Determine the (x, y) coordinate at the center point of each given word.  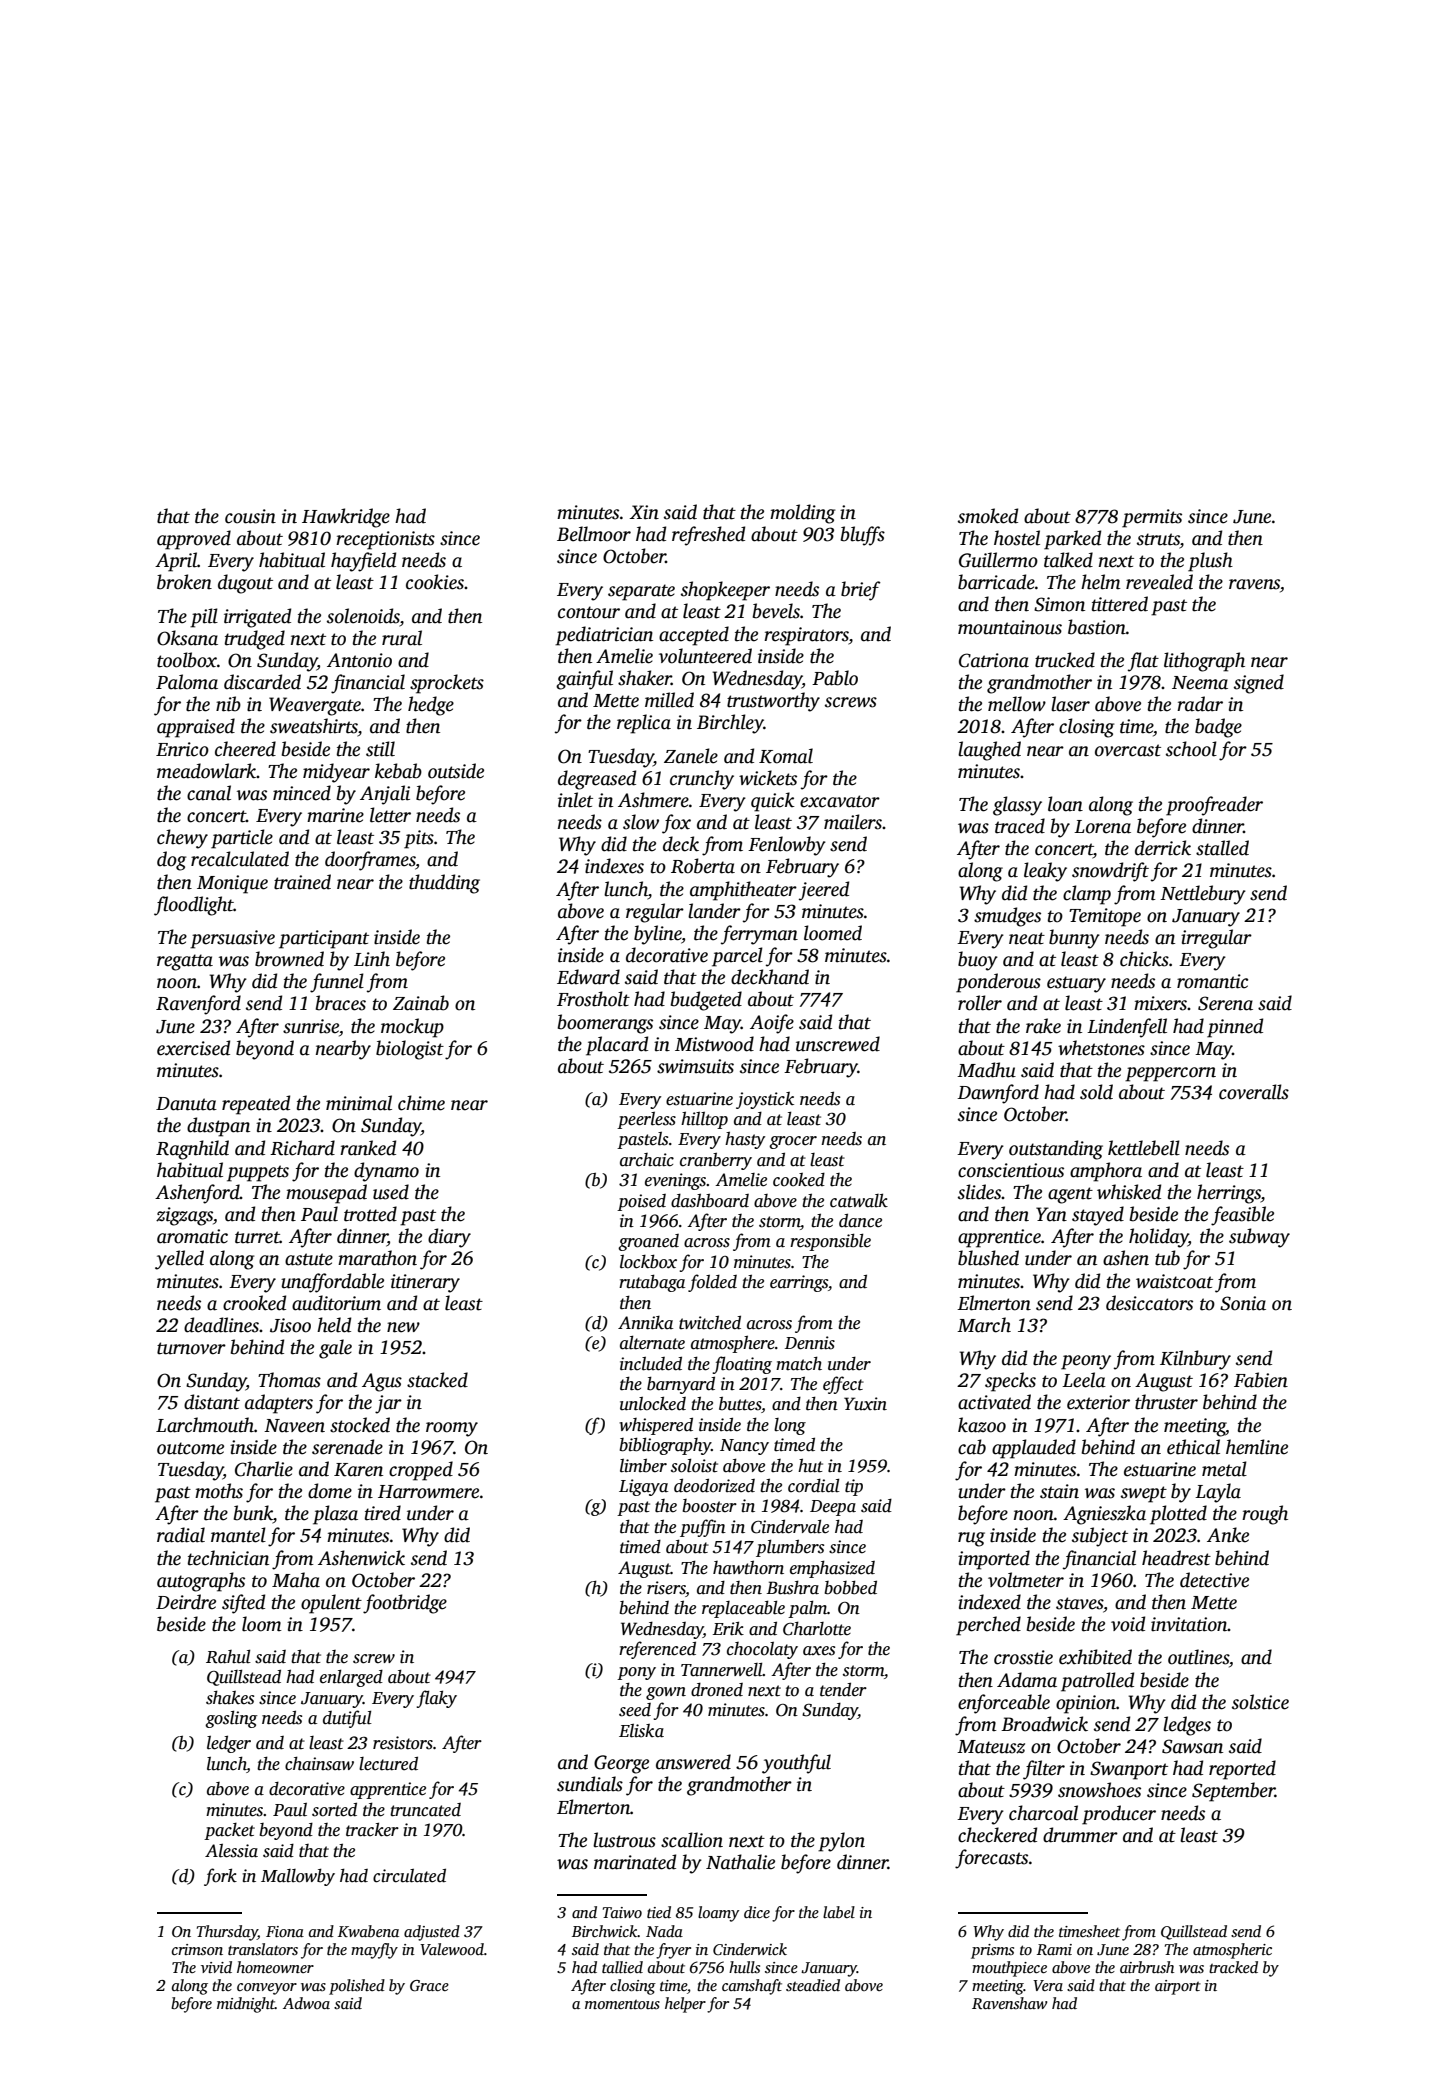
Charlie (264, 1469)
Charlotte (817, 1628)
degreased (597, 780)
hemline (1257, 1447)
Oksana (187, 638)
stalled (1222, 848)
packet (229, 1831)
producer (1119, 1815)
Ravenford (198, 1005)
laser (1070, 704)
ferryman (759, 935)
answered (693, 1762)
